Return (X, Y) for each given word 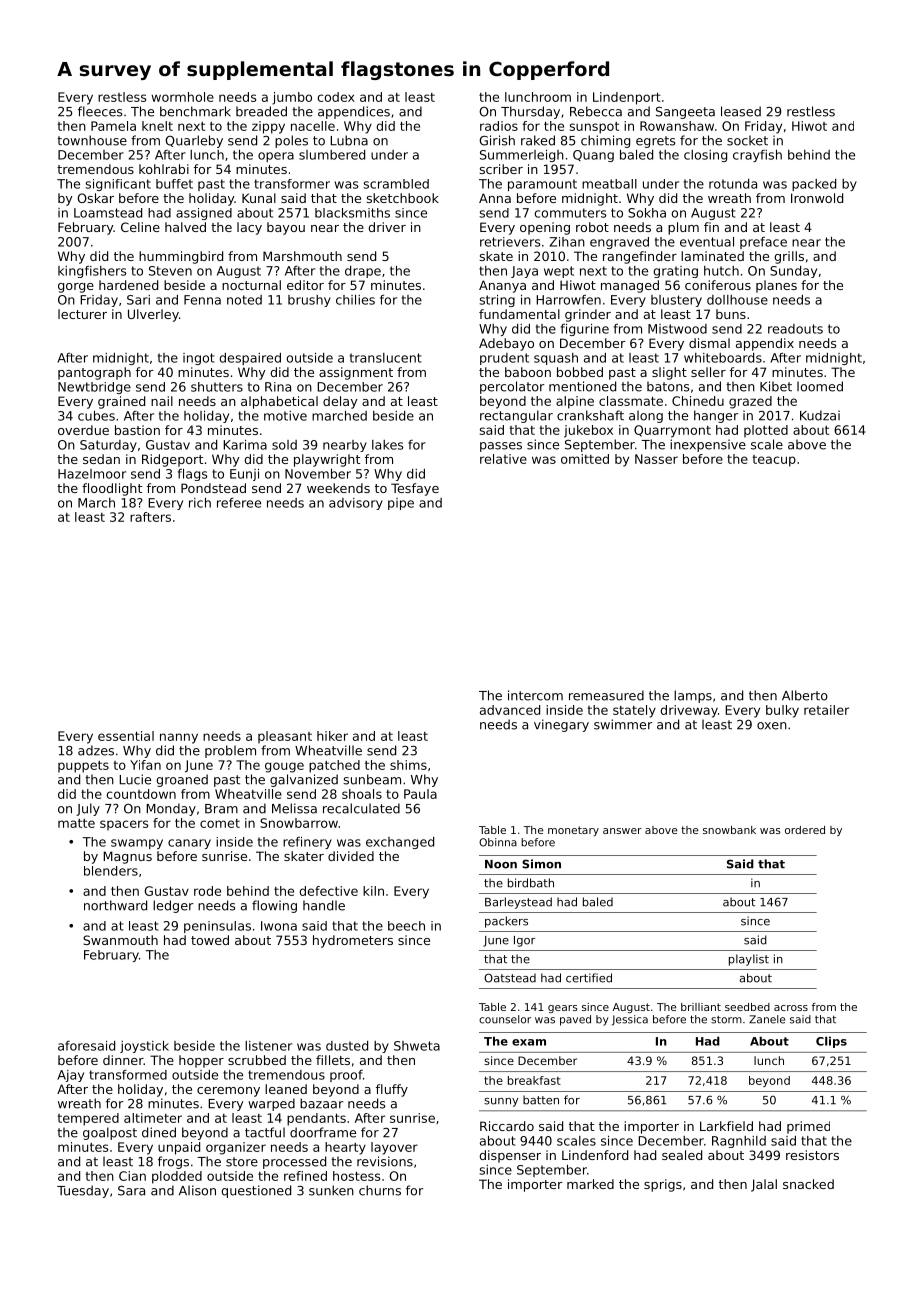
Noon (501, 864)
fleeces (100, 111)
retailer (826, 710)
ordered (805, 830)
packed (814, 185)
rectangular (516, 416)
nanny (179, 738)
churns (380, 1190)
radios (499, 126)
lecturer (82, 314)
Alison (197, 1190)
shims (408, 765)
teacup (774, 461)
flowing (274, 906)
